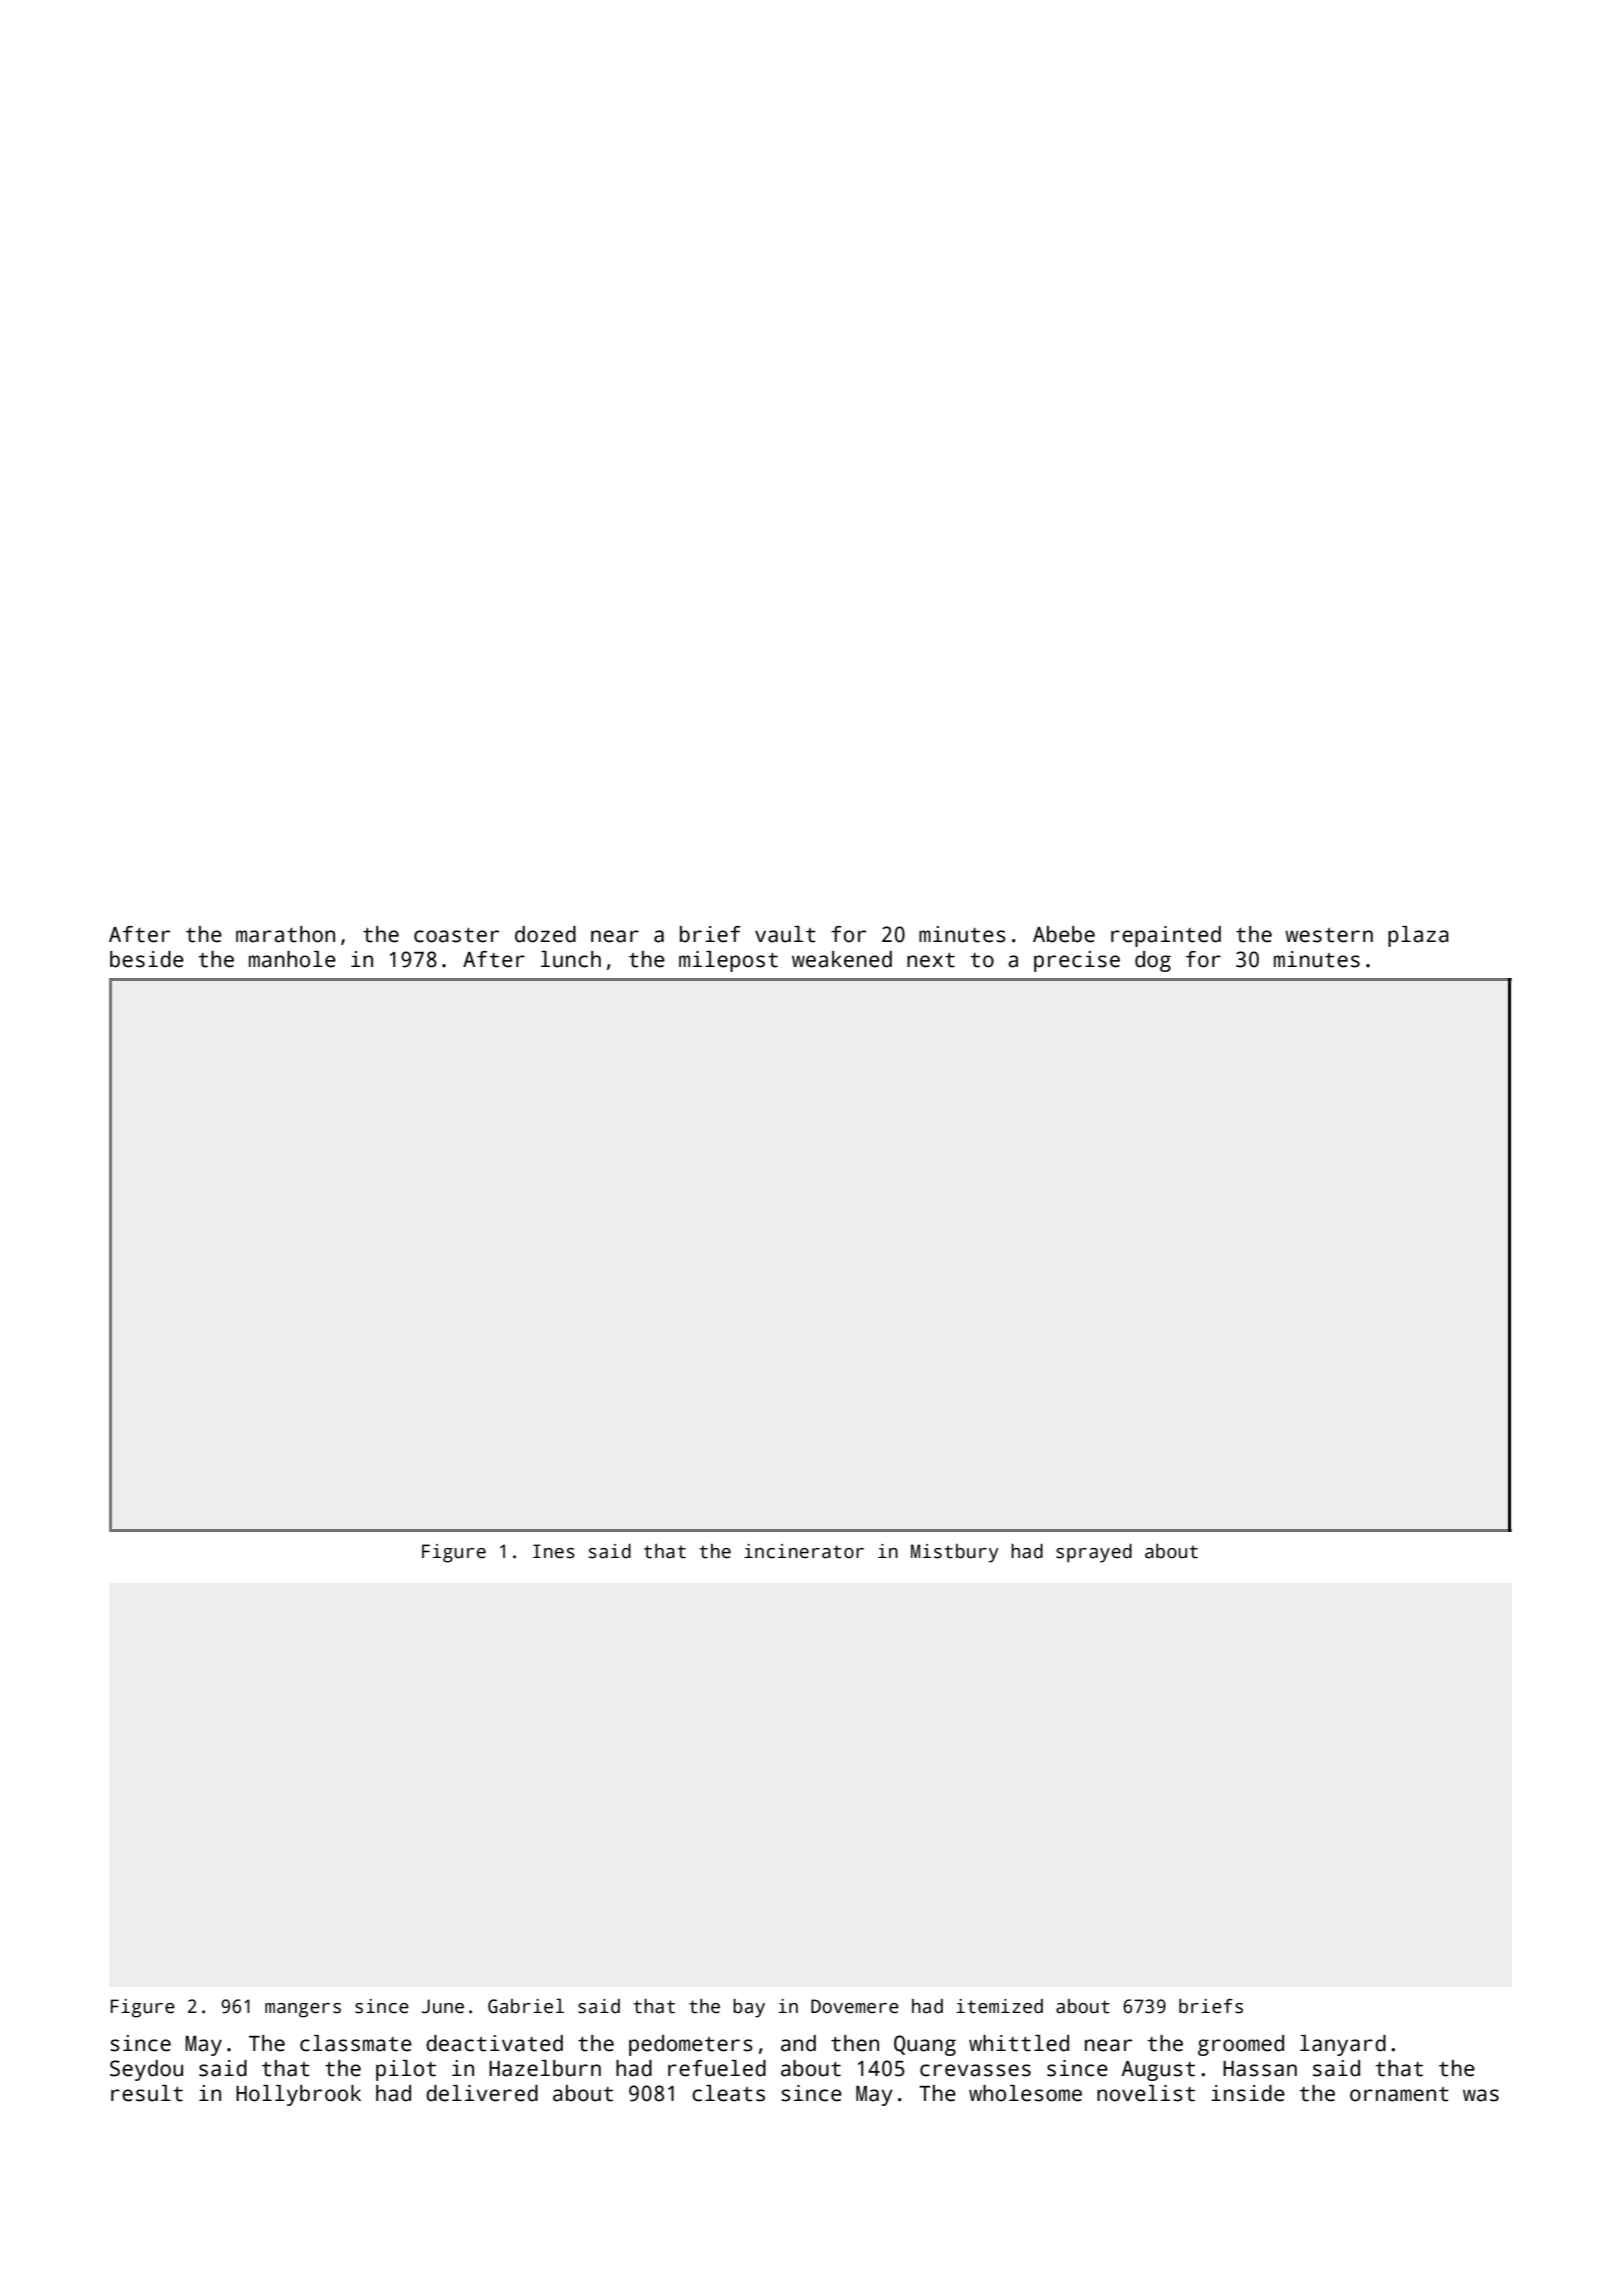 The height and width of the screenshot is (2292, 1620). Describe the element at coordinates (842, 959) in the screenshot. I see `weakened` at that location.
